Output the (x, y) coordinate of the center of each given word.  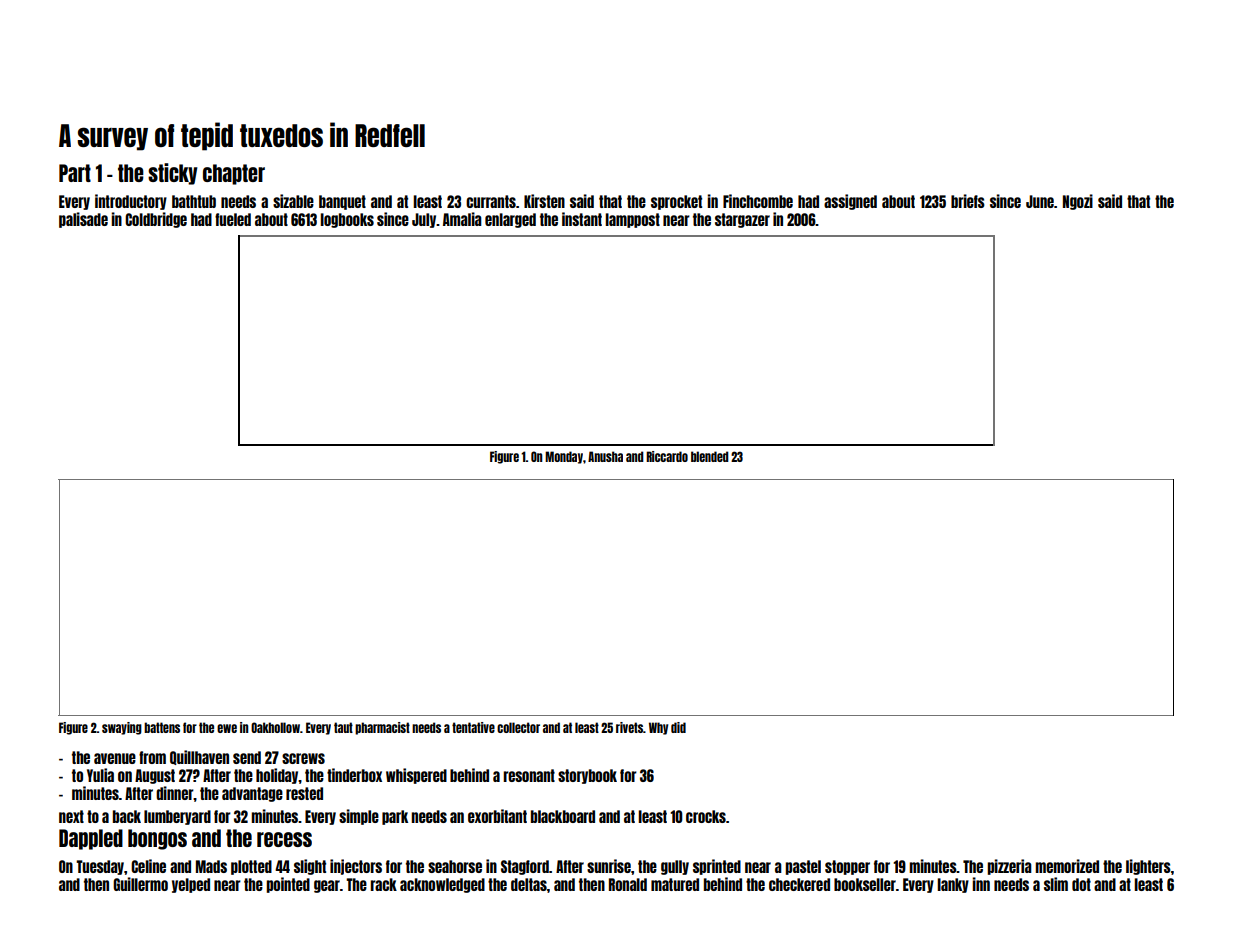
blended (710, 456)
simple (359, 817)
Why (658, 728)
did (678, 727)
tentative (473, 727)
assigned (850, 202)
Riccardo (667, 456)
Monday (564, 457)
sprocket (676, 202)
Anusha (605, 456)
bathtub (194, 201)
